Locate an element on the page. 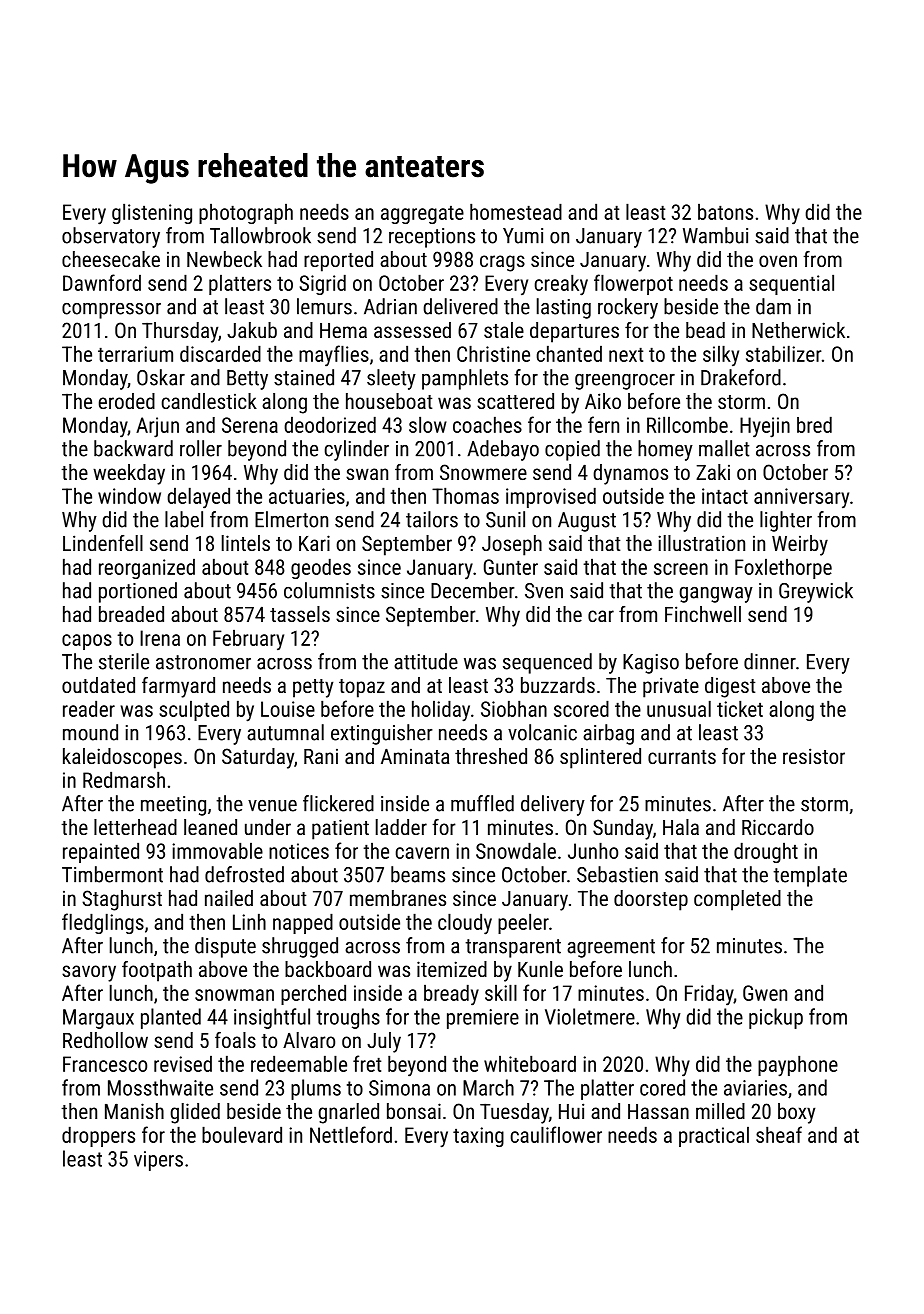 The image size is (924, 1314). boulevard is located at coordinates (242, 1134).
